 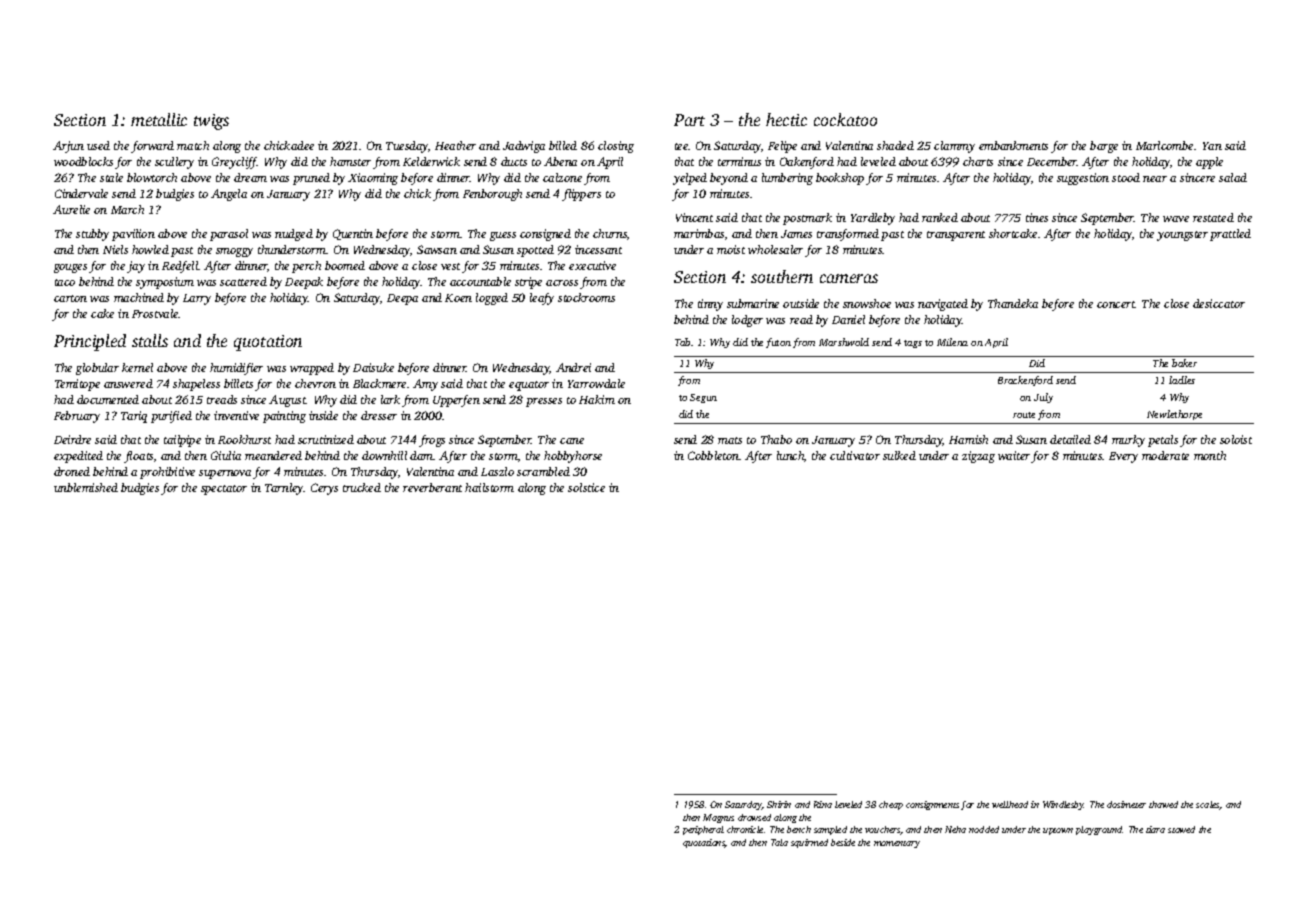 What do you see at coordinates (779, 804) in the screenshot?
I see `Shirin` at bounding box center [779, 804].
